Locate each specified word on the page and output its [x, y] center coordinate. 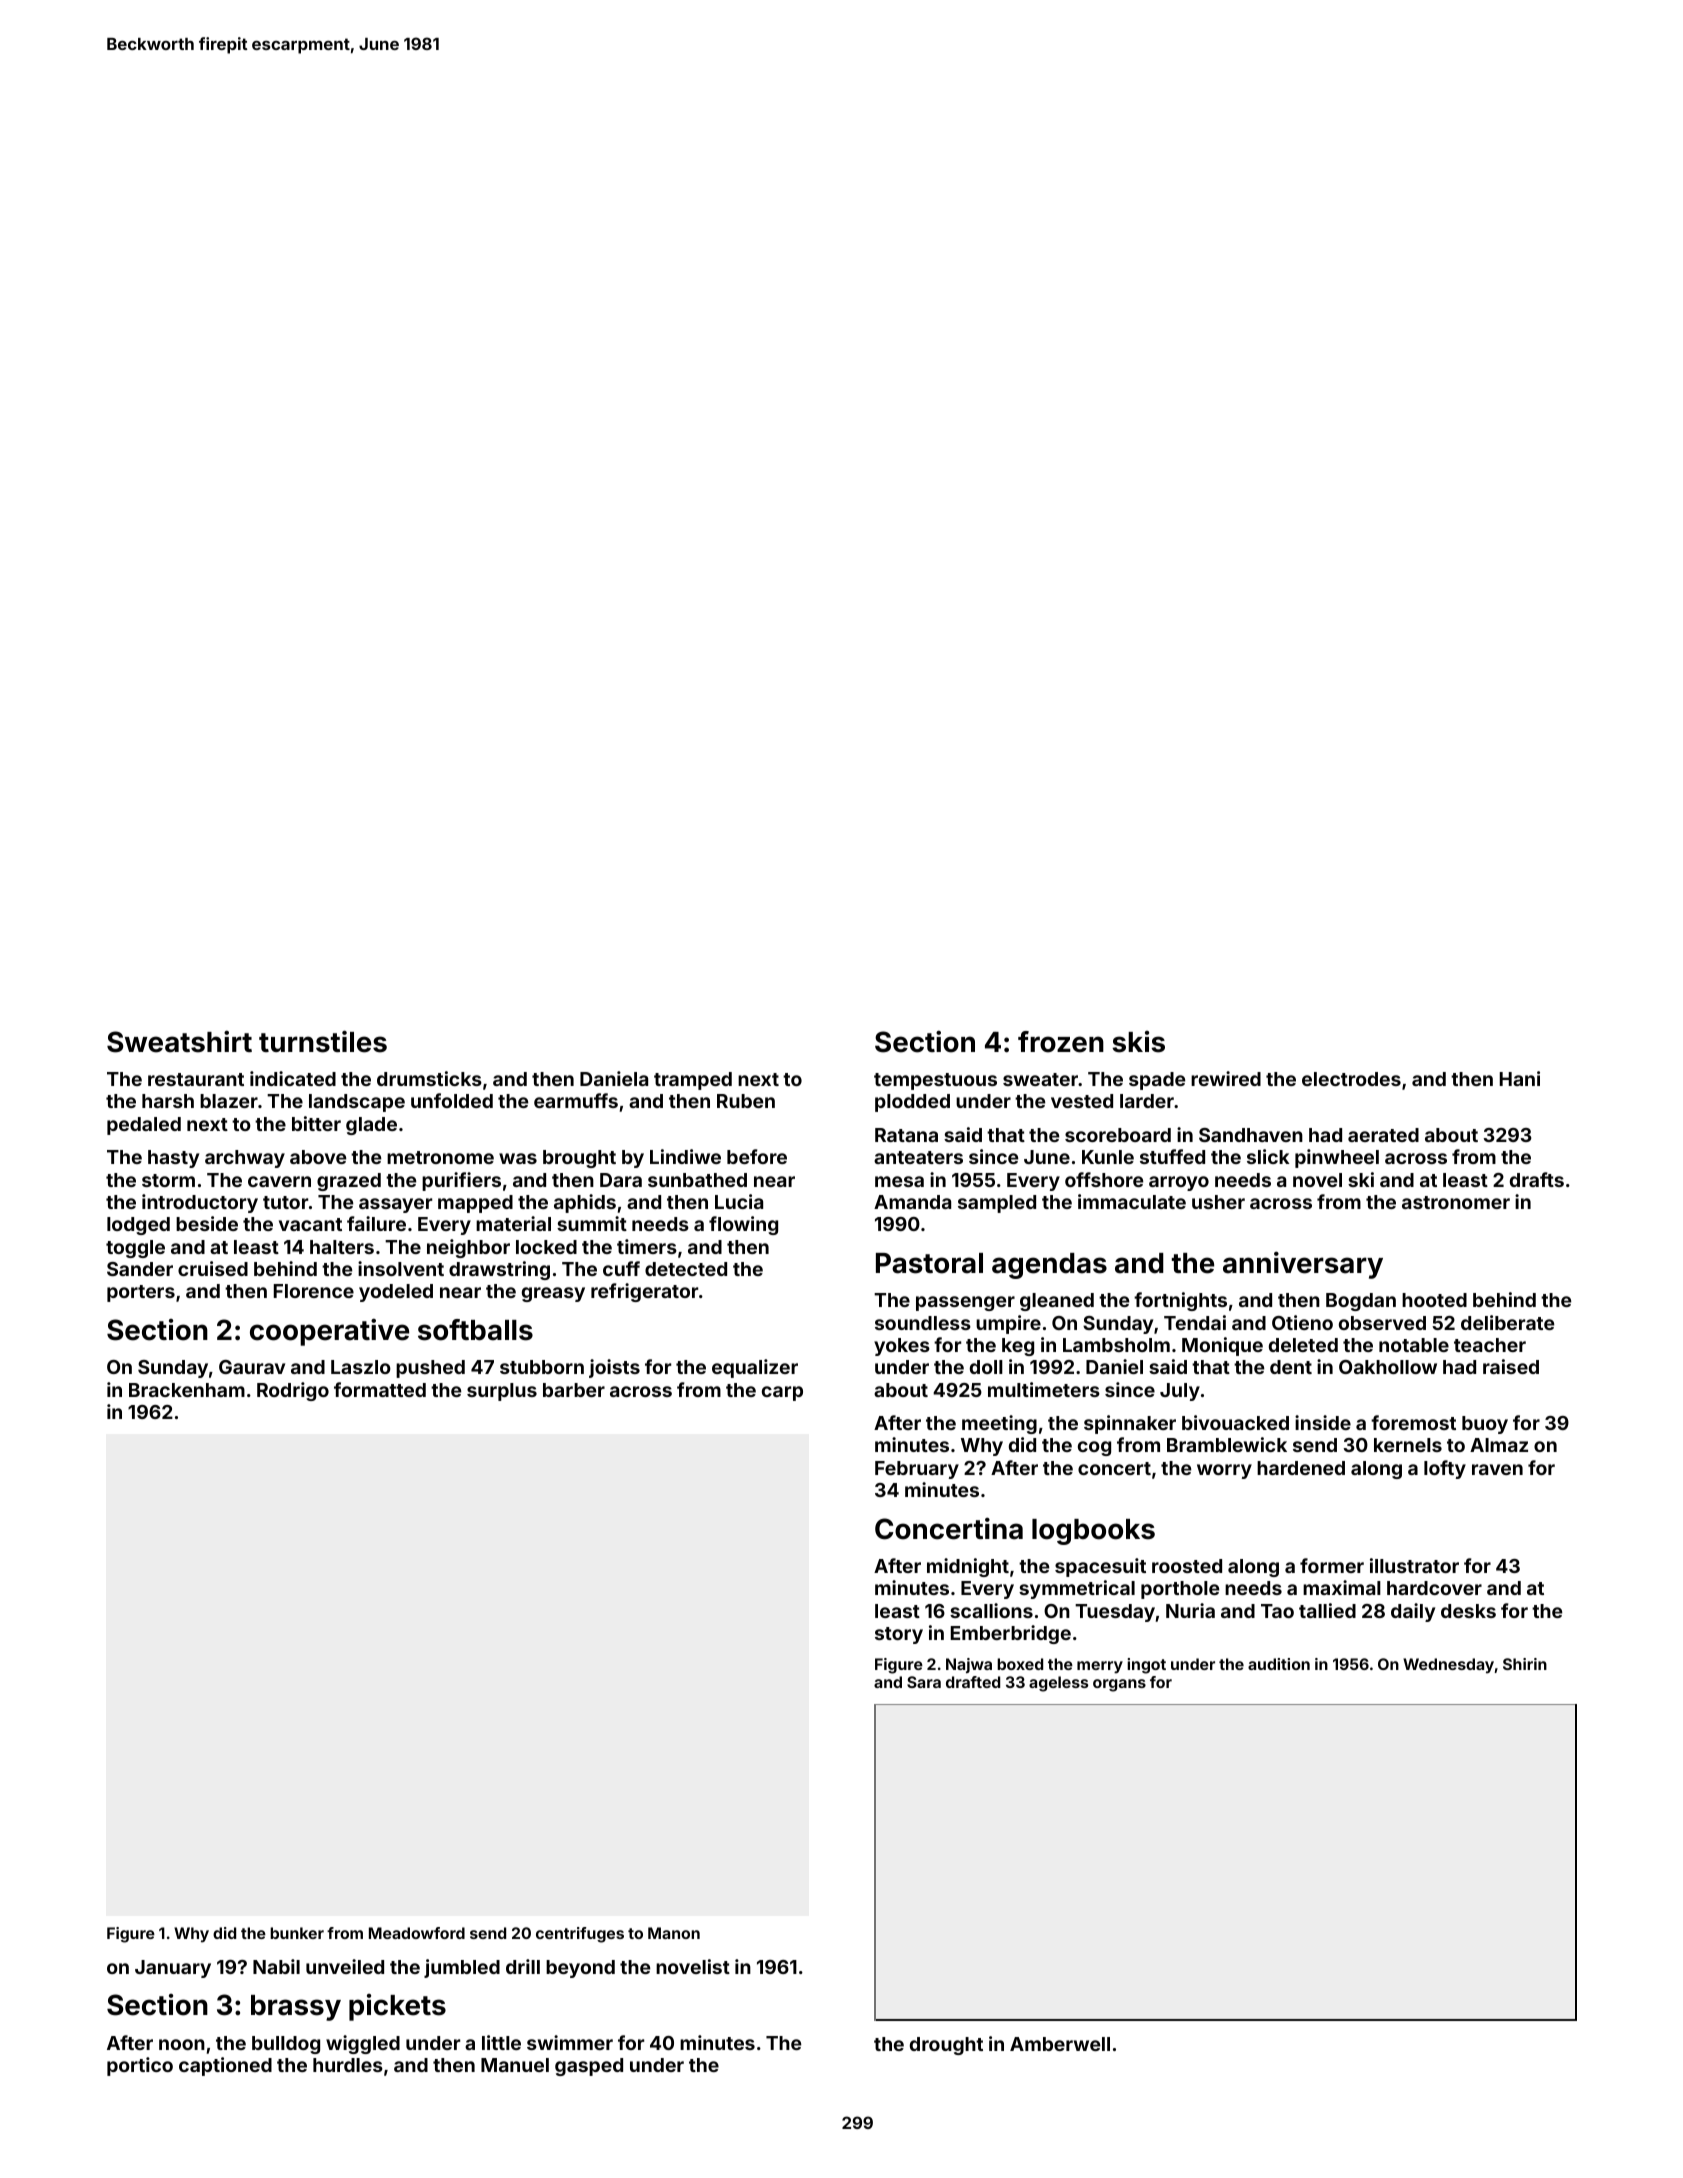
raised [1511, 1366]
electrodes [1351, 1079]
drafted [973, 1682]
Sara [924, 1682]
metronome [440, 1157]
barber [574, 1390]
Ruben [746, 1101]
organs [1119, 1685]
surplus [502, 1392]
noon [182, 2044]
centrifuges [580, 1935]
